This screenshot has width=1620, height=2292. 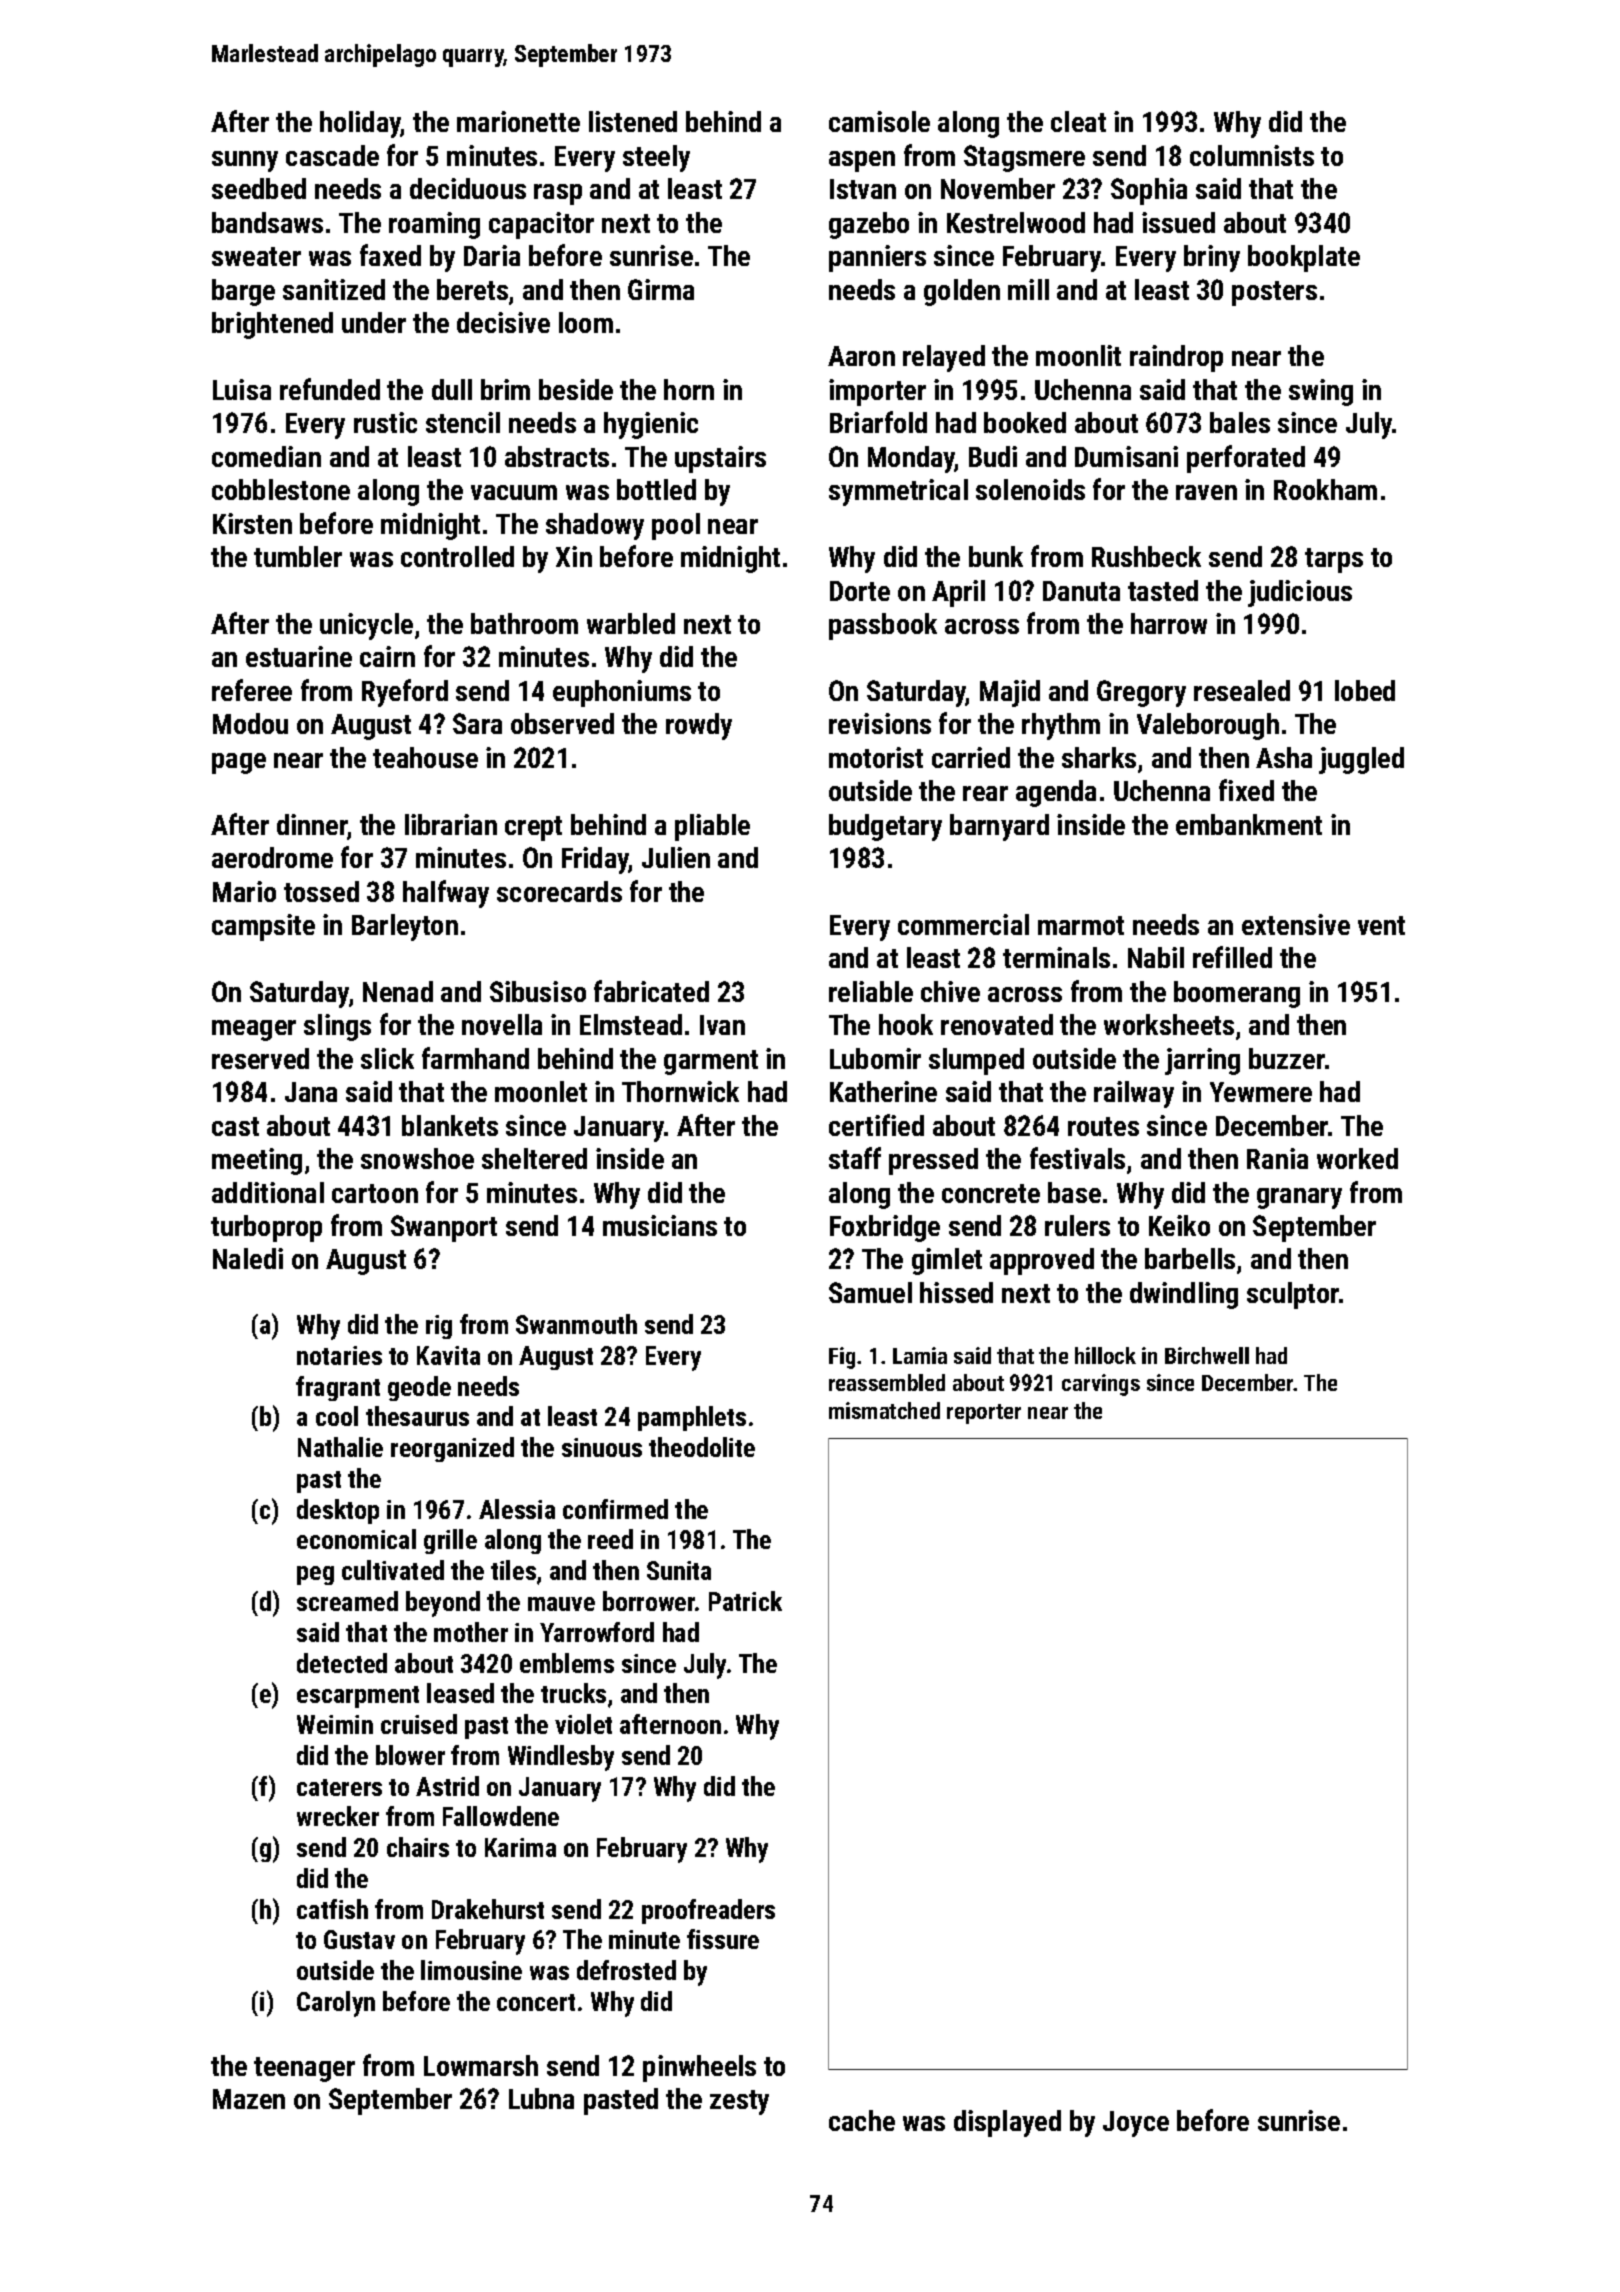 What do you see at coordinates (1252, 155) in the screenshot?
I see `columnists` at bounding box center [1252, 155].
